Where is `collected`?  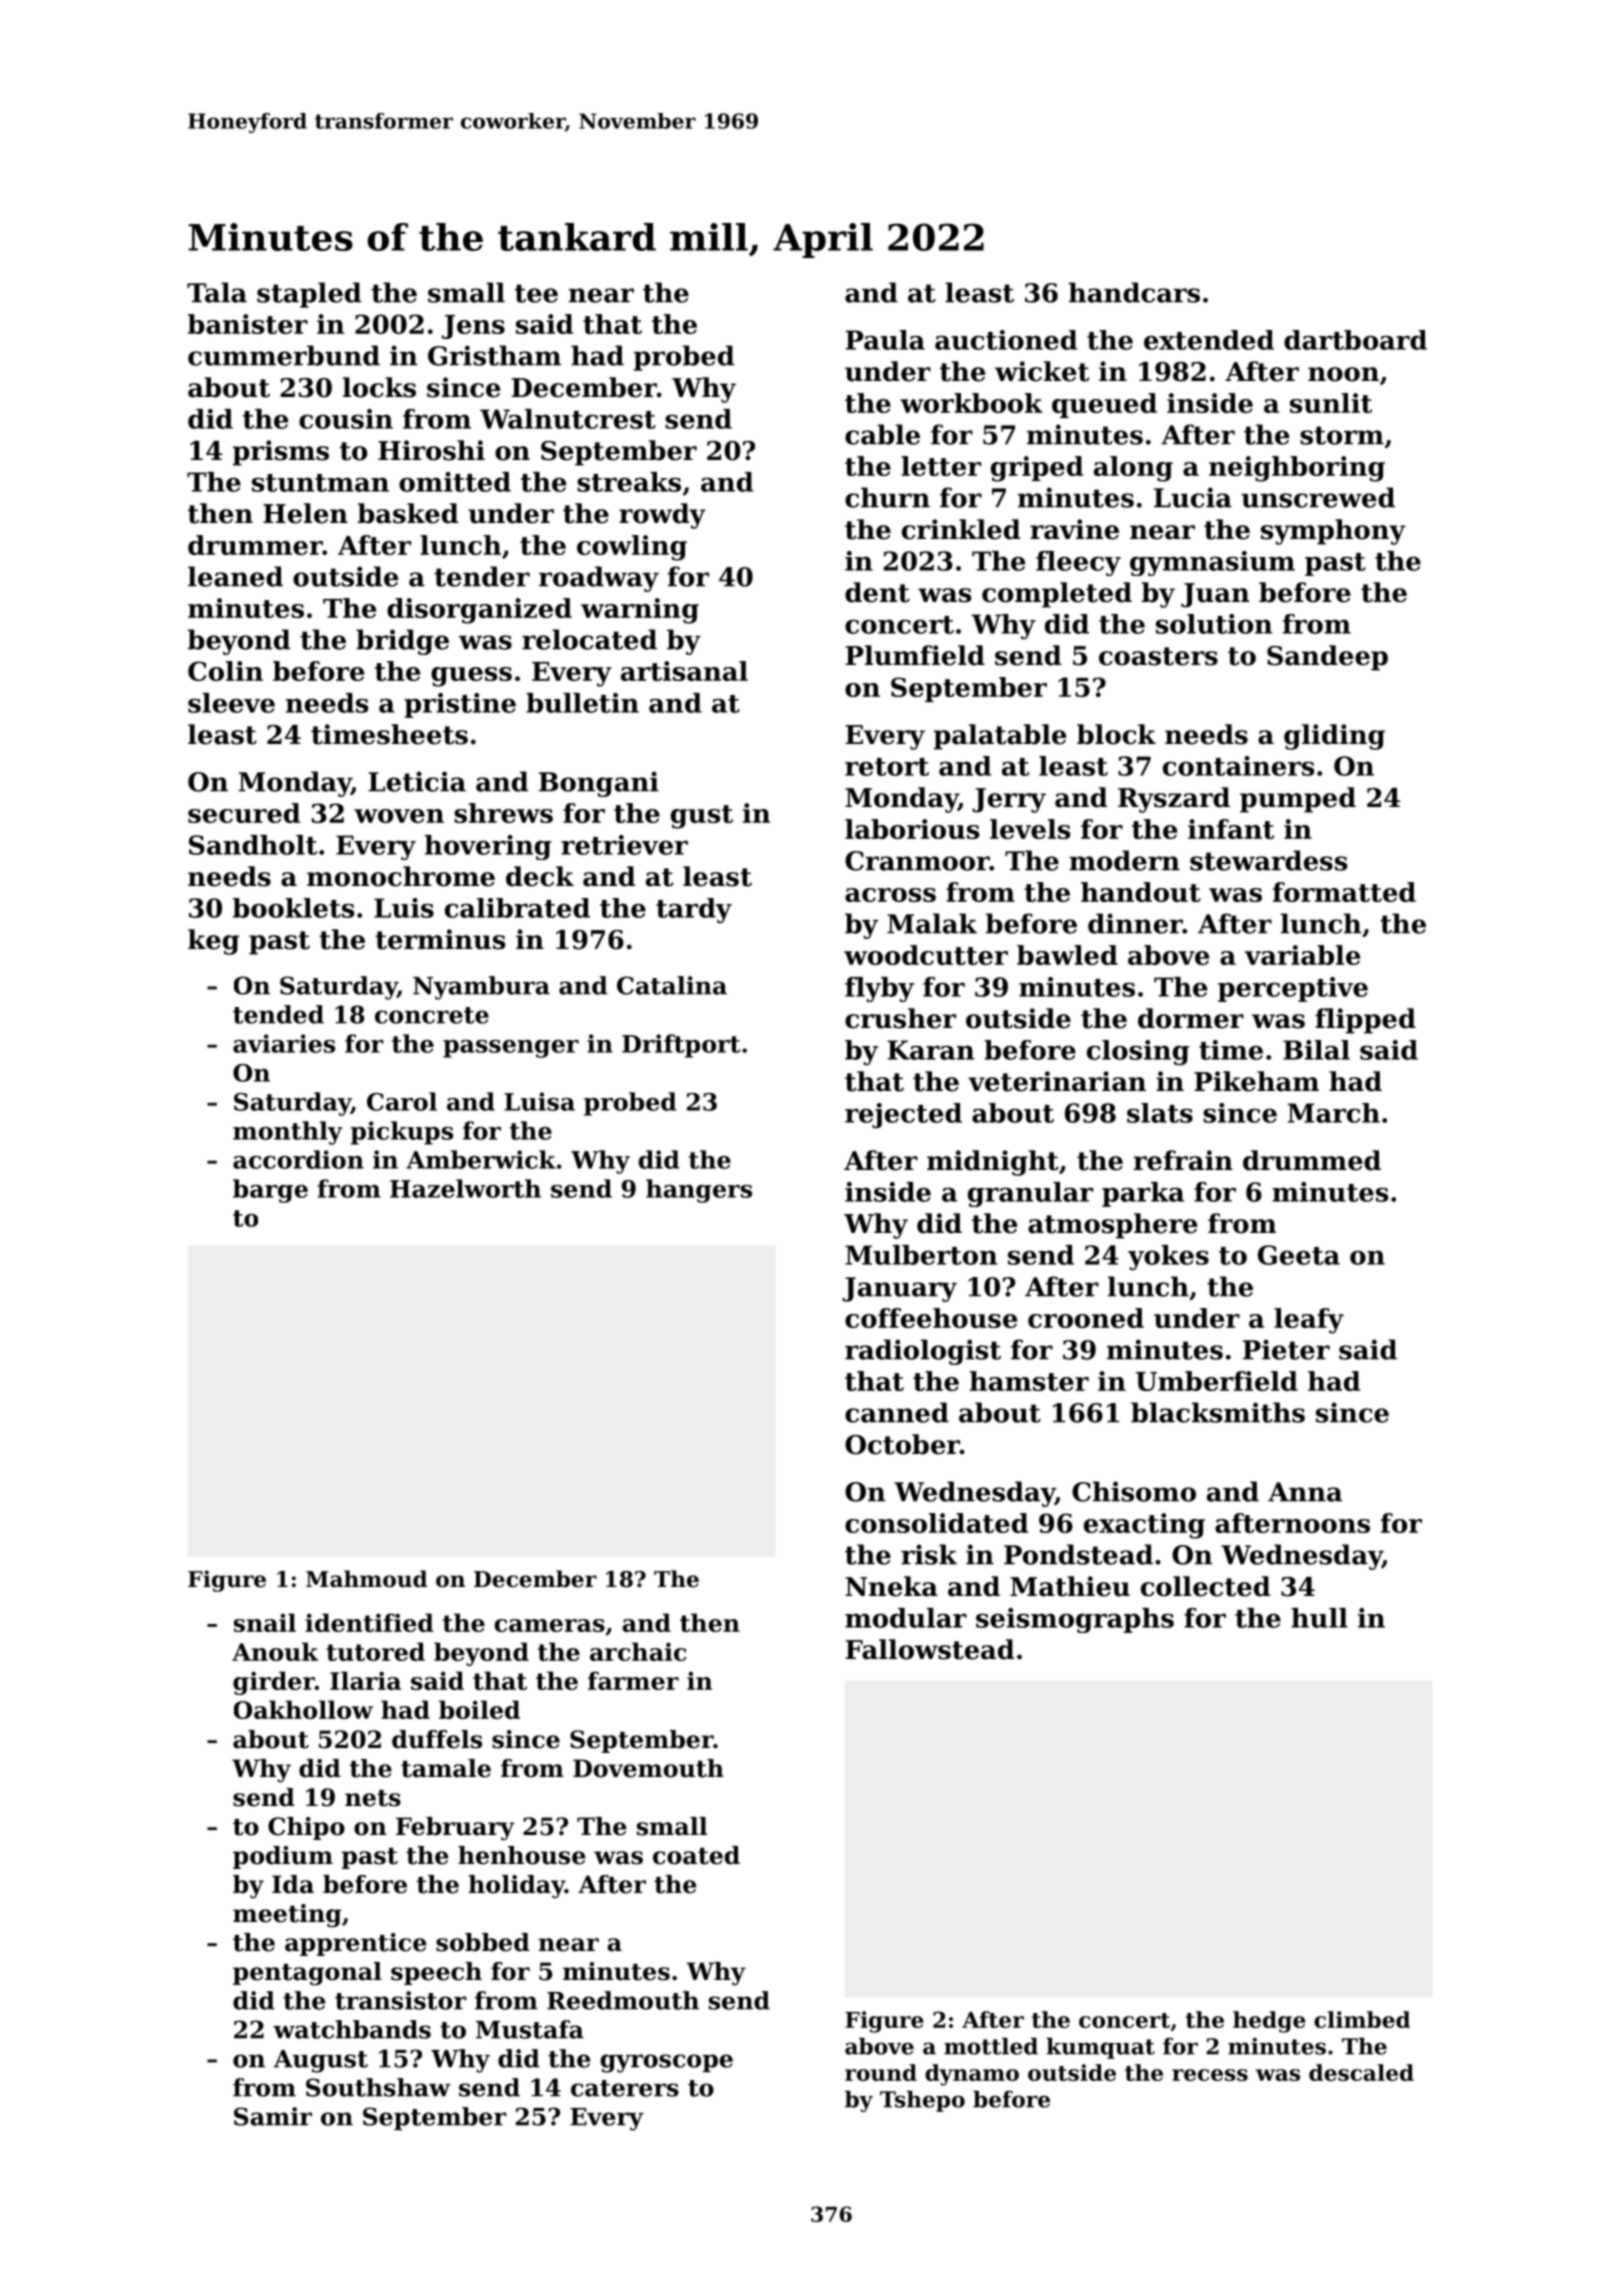
collected is located at coordinates (1205, 1586).
